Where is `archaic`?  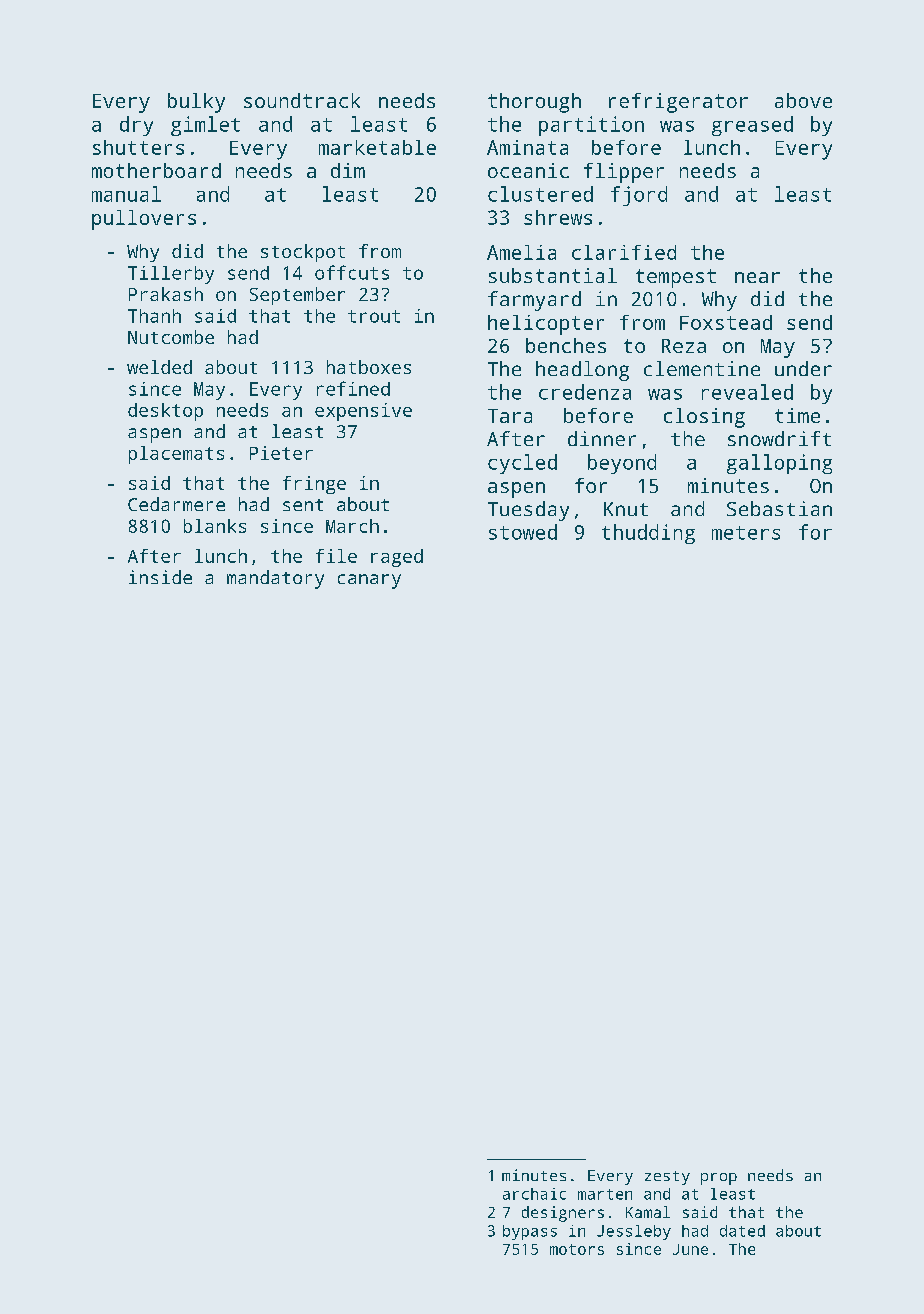
archaic is located at coordinates (534, 1194).
